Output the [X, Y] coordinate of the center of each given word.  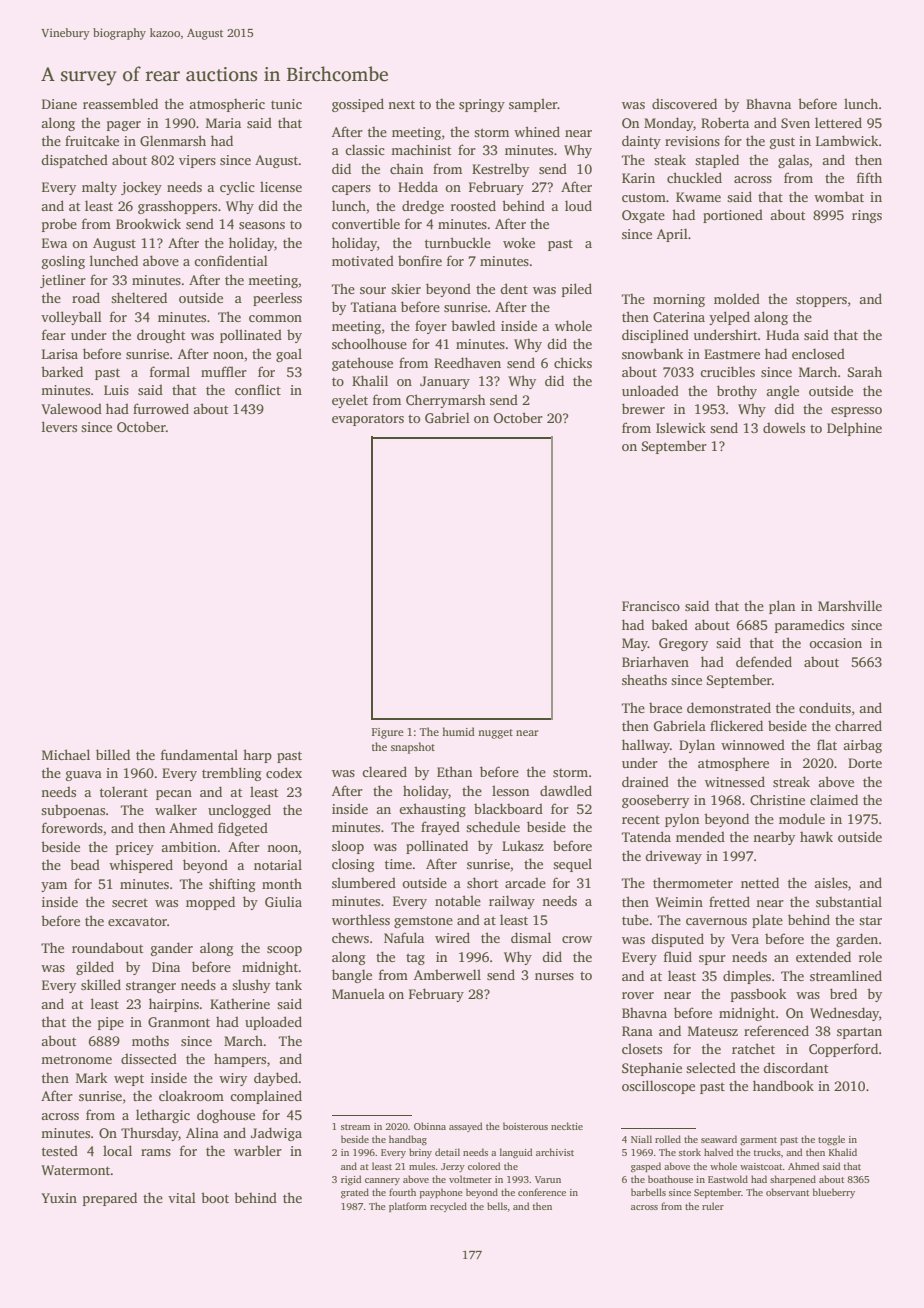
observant [787, 1192]
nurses [554, 976]
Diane [59, 104]
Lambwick [847, 140]
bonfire [420, 260]
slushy [251, 986]
